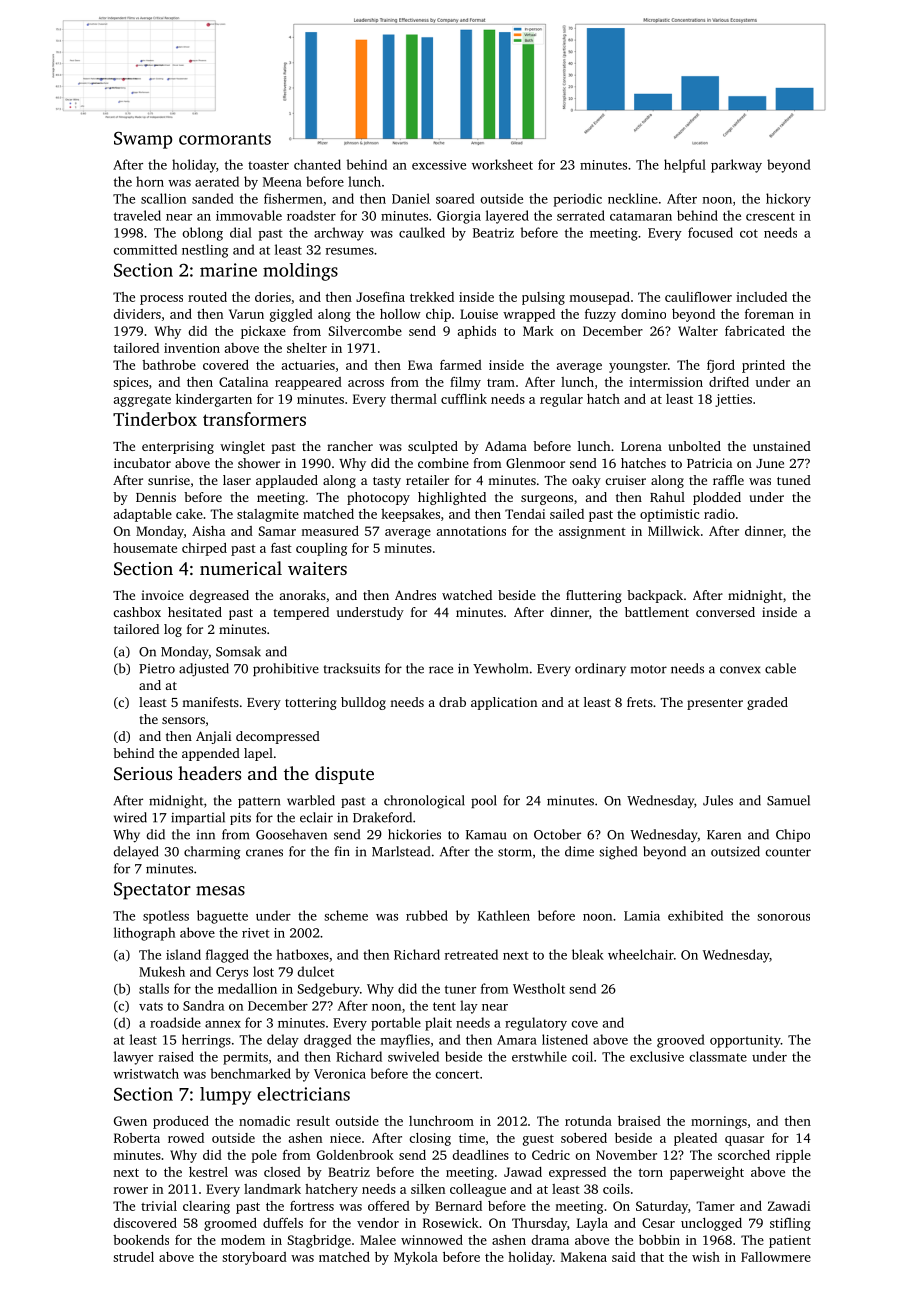  What do you see at coordinates (674, 531) in the screenshot?
I see `Millwick` at bounding box center [674, 531].
